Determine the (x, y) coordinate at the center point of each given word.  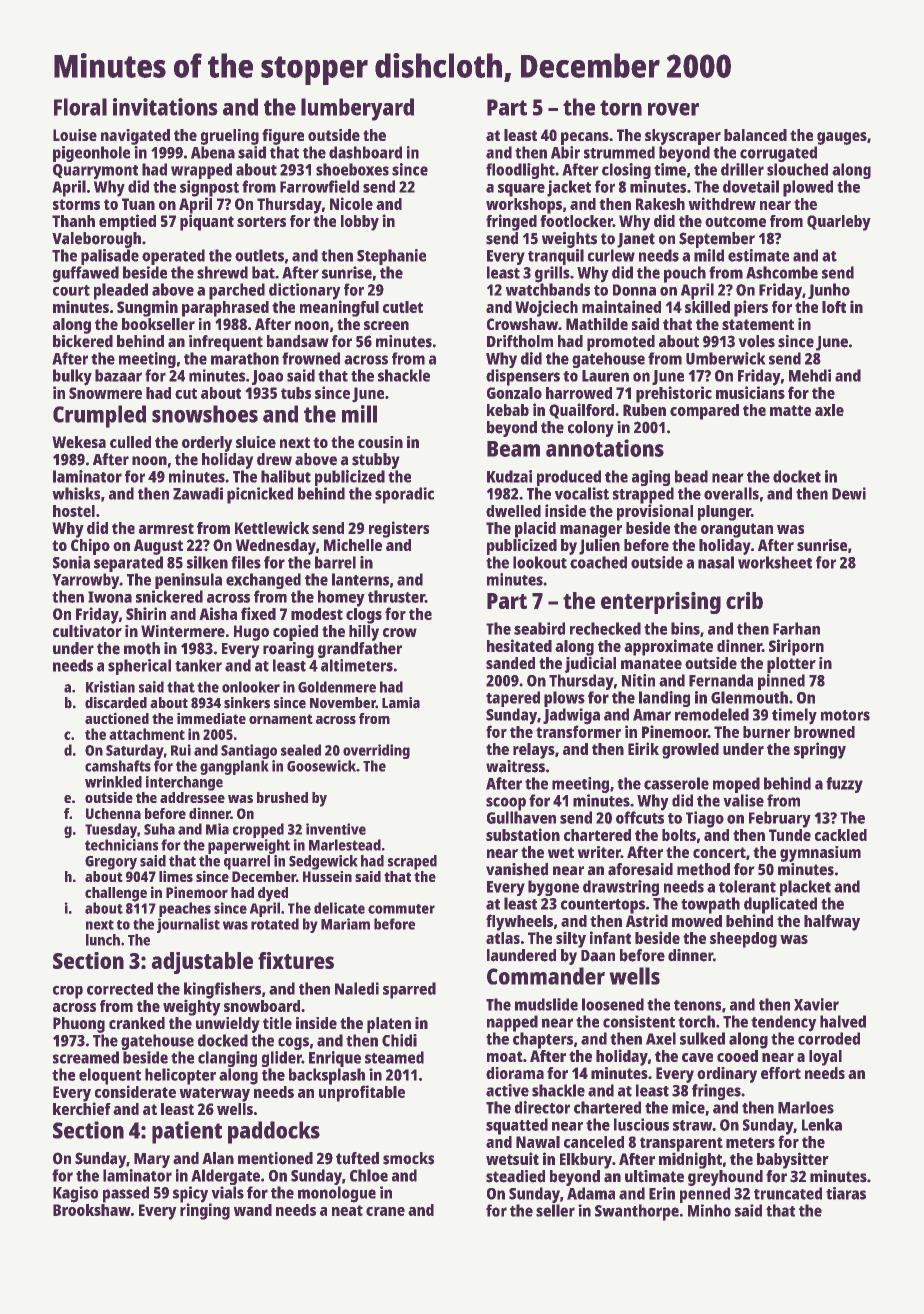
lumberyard (357, 109)
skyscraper (683, 137)
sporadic (404, 495)
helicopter (180, 1076)
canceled (594, 1142)
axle (829, 410)
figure (283, 137)
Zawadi (198, 493)
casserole (676, 783)
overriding (376, 751)
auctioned (117, 718)
